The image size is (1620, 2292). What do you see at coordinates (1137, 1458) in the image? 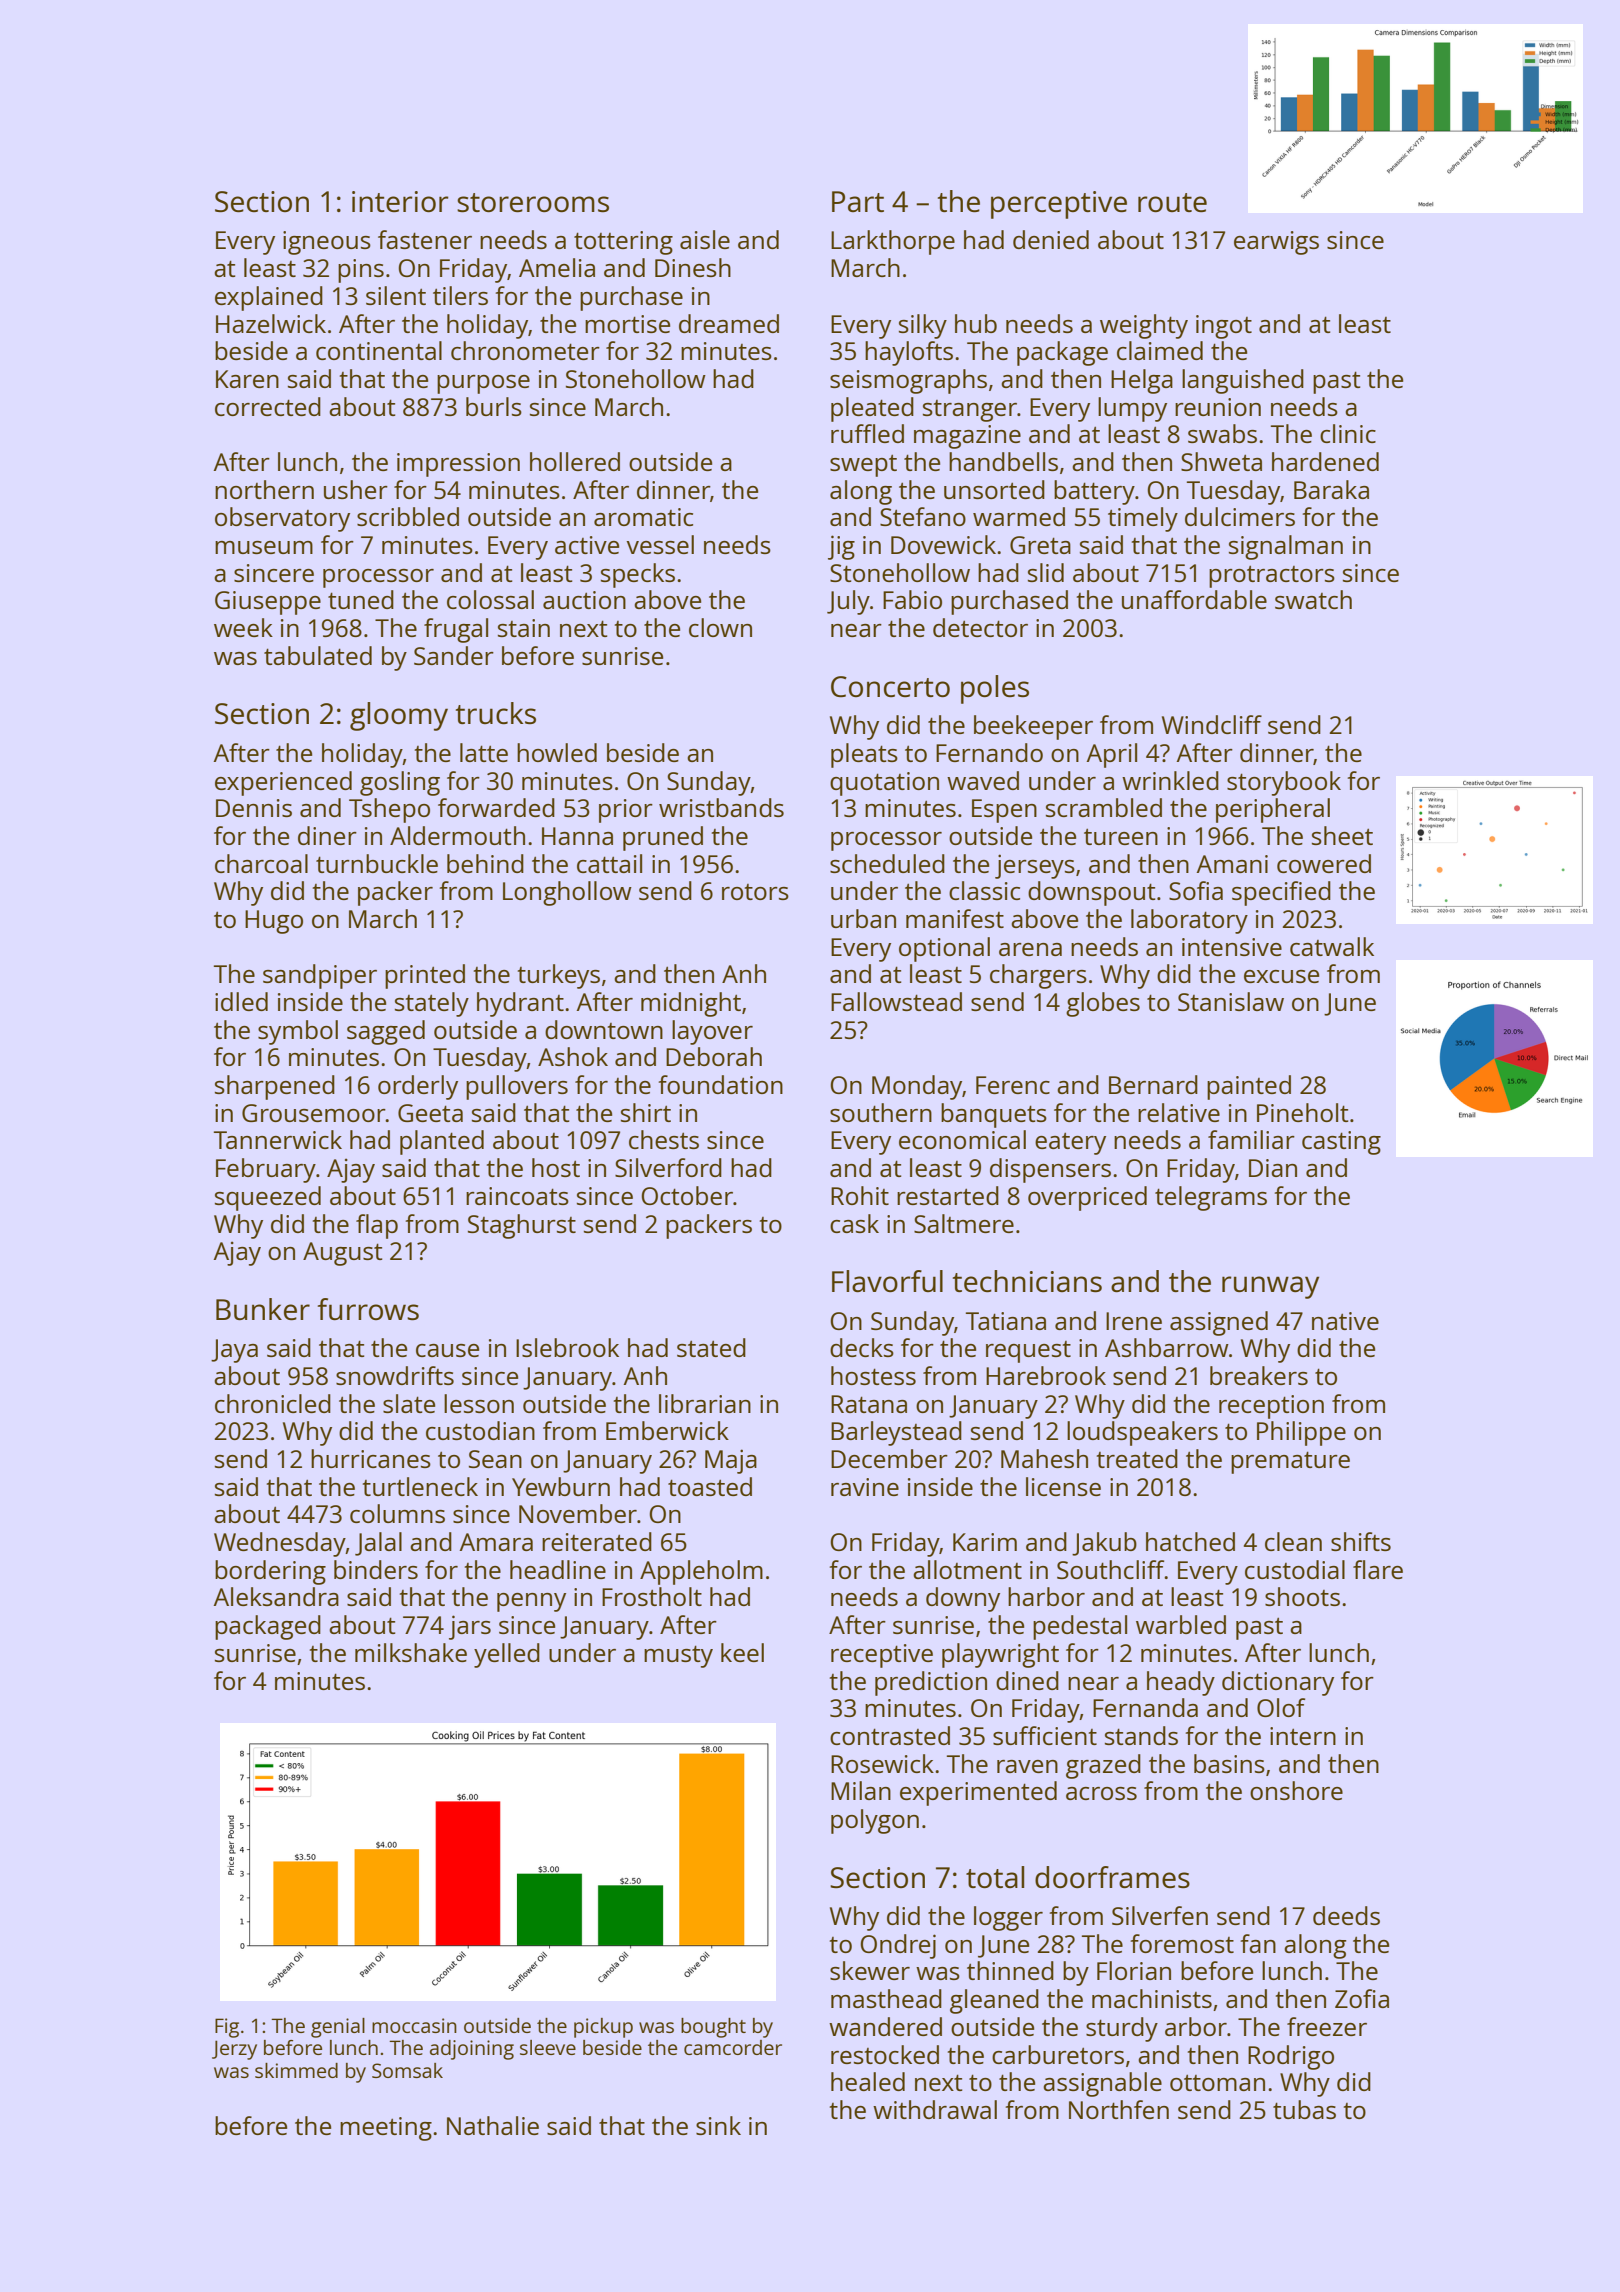
I see `treated` at bounding box center [1137, 1458].
